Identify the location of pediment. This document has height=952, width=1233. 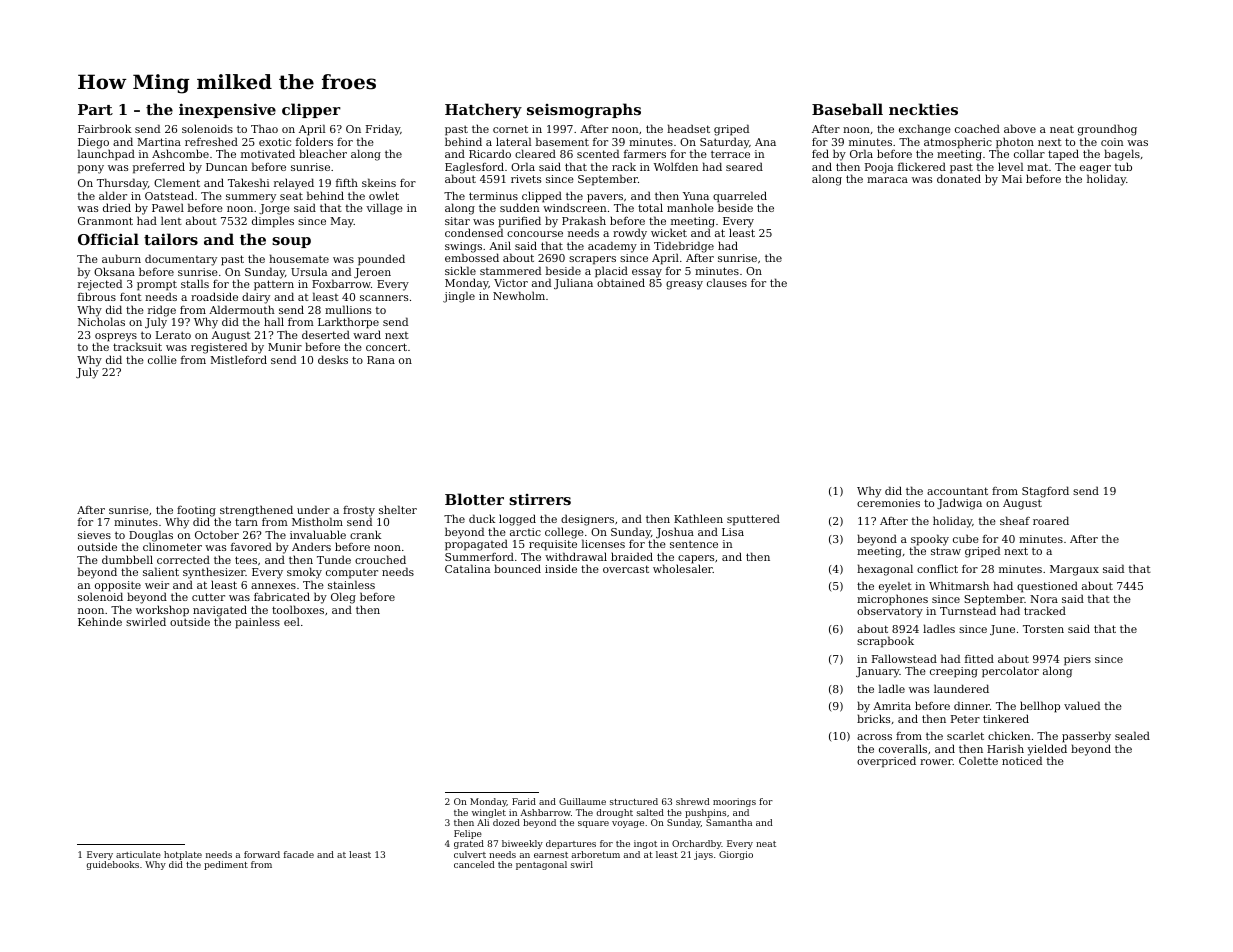
(226, 865).
